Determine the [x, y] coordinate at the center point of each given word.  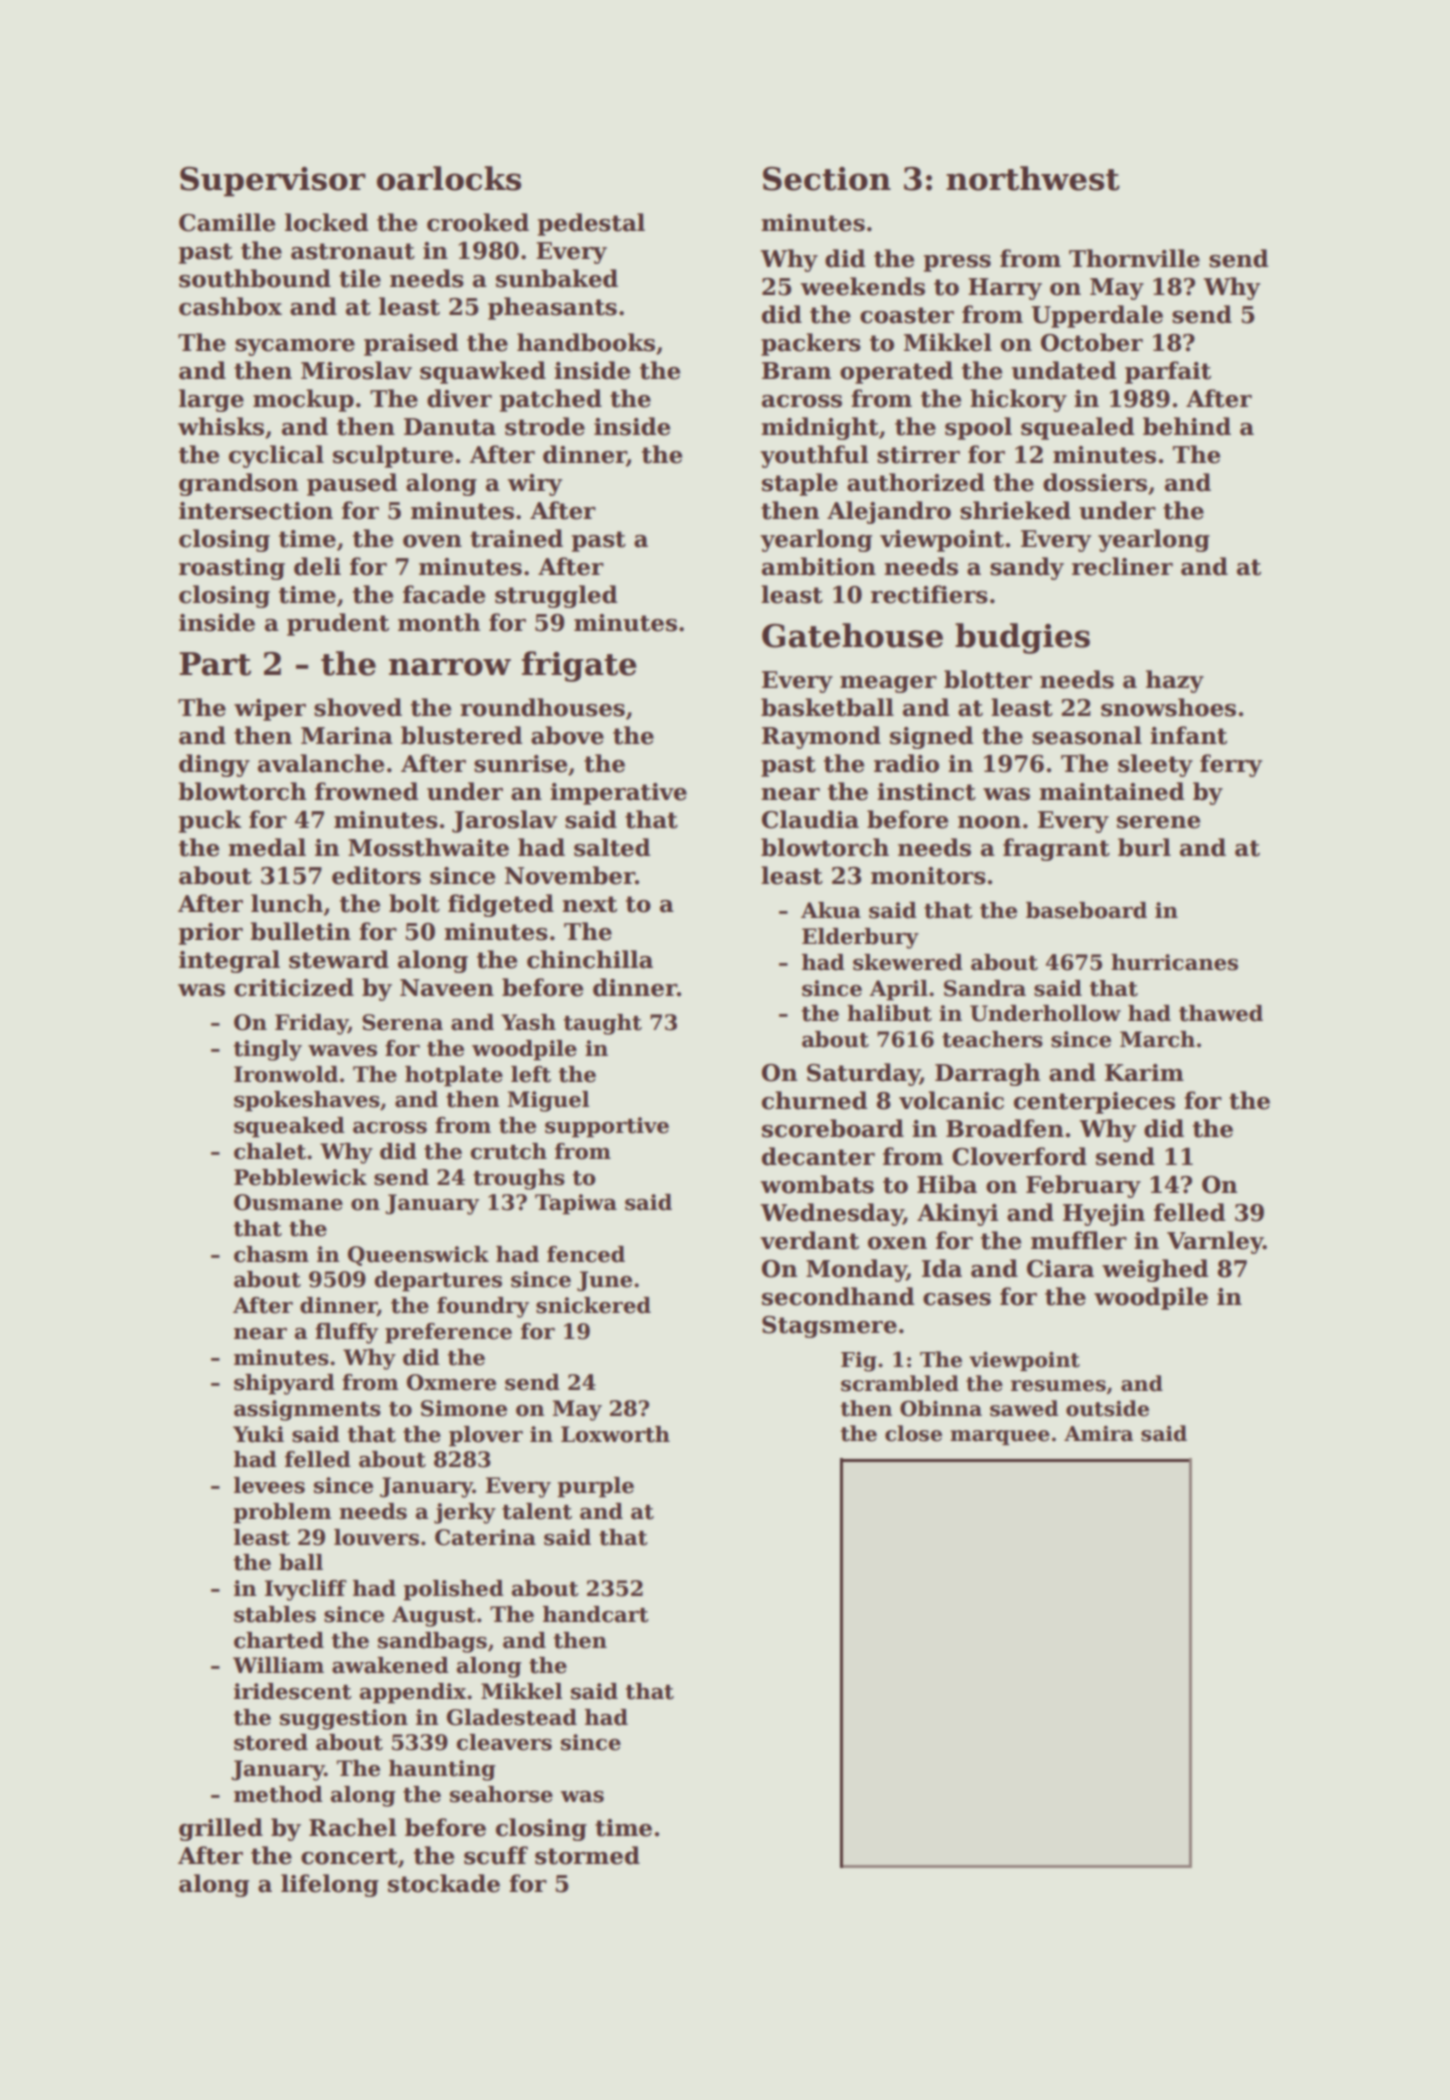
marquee [1000, 1437]
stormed [587, 1855]
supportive [607, 1127]
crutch [509, 1151]
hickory [1018, 400]
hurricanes [1174, 962]
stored [271, 1742]
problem [282, 1513]
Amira [1098, 1434]
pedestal [591, 224]
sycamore [295, 347]
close [913, 1433]
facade [444, 594]
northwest [1033, 178]
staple [800, 484]
